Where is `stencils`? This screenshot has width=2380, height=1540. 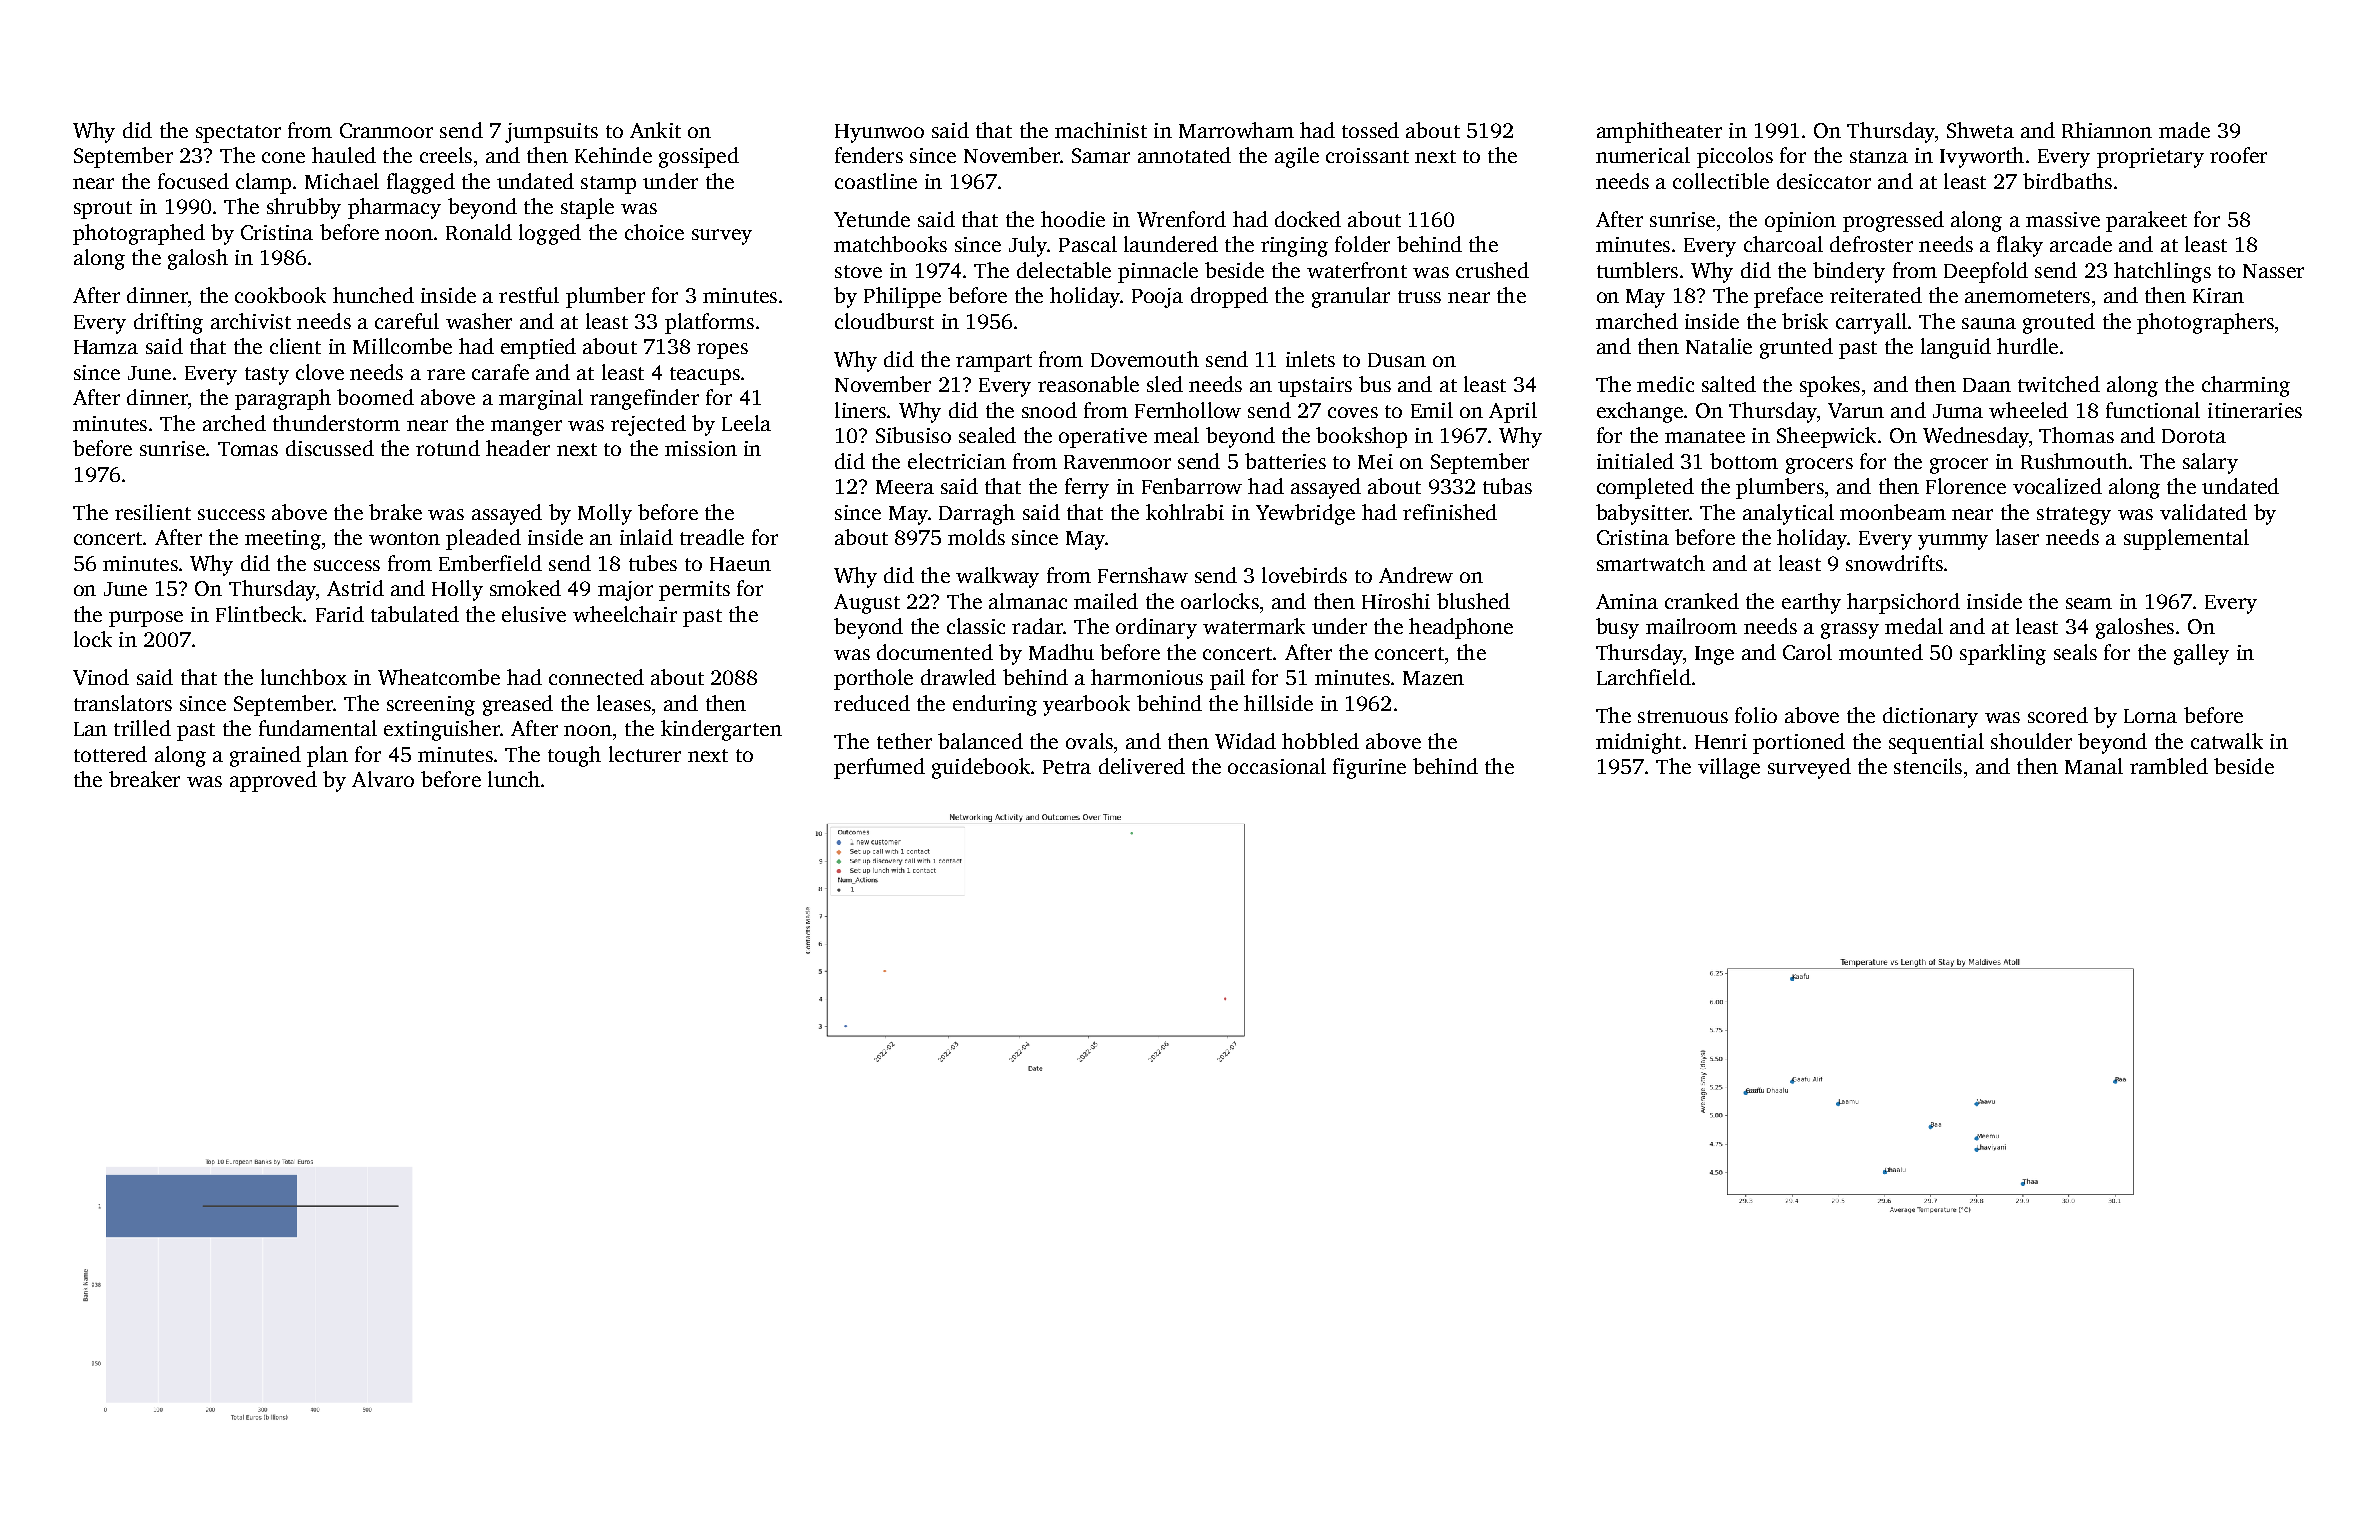
stencils is located at coordinates (1928, 766).
